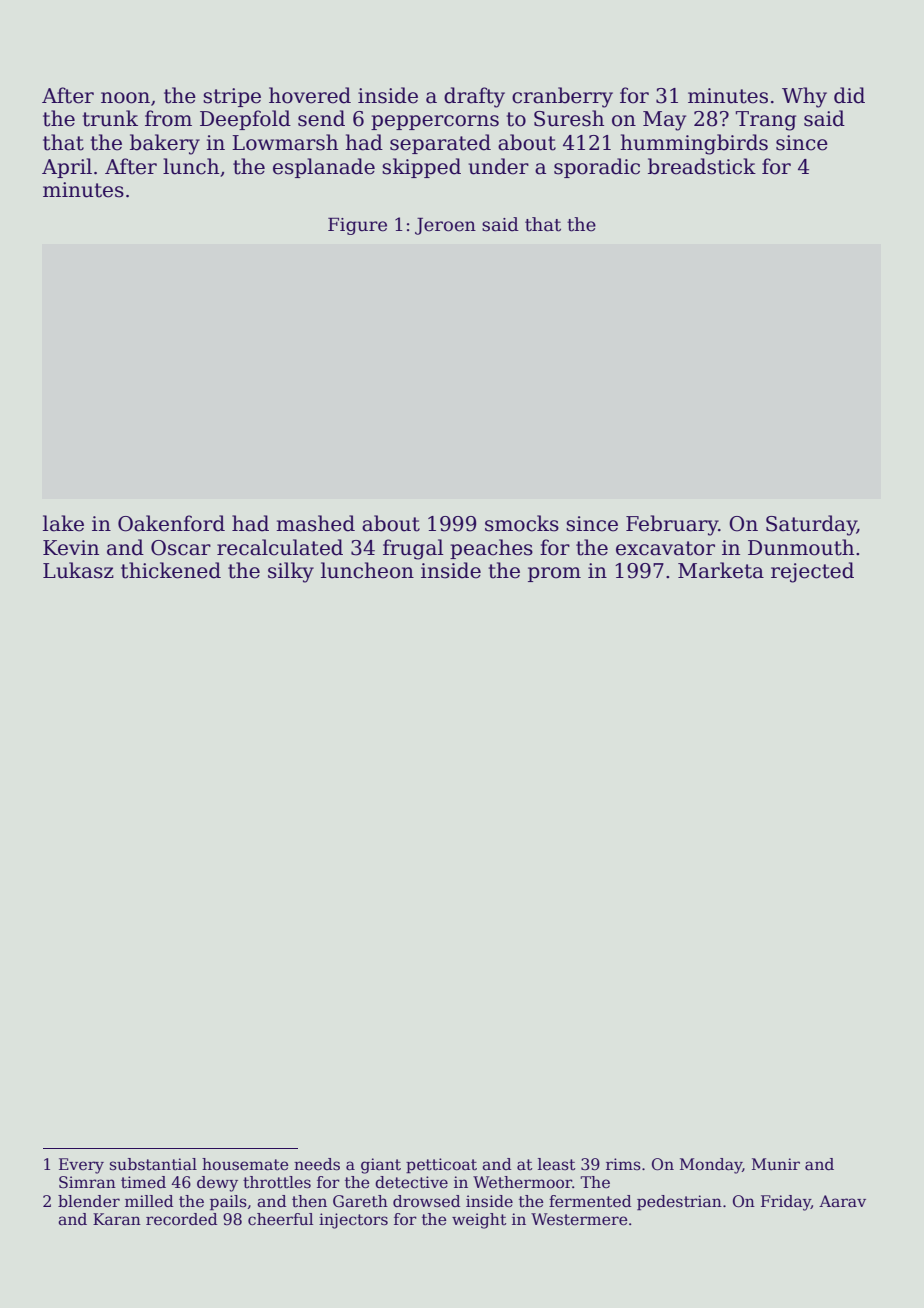 The image size is (924, 1308). What do you see at coordinates (81, 1166) in the page?
I see `Every` at bounding box center [81, 1166].
